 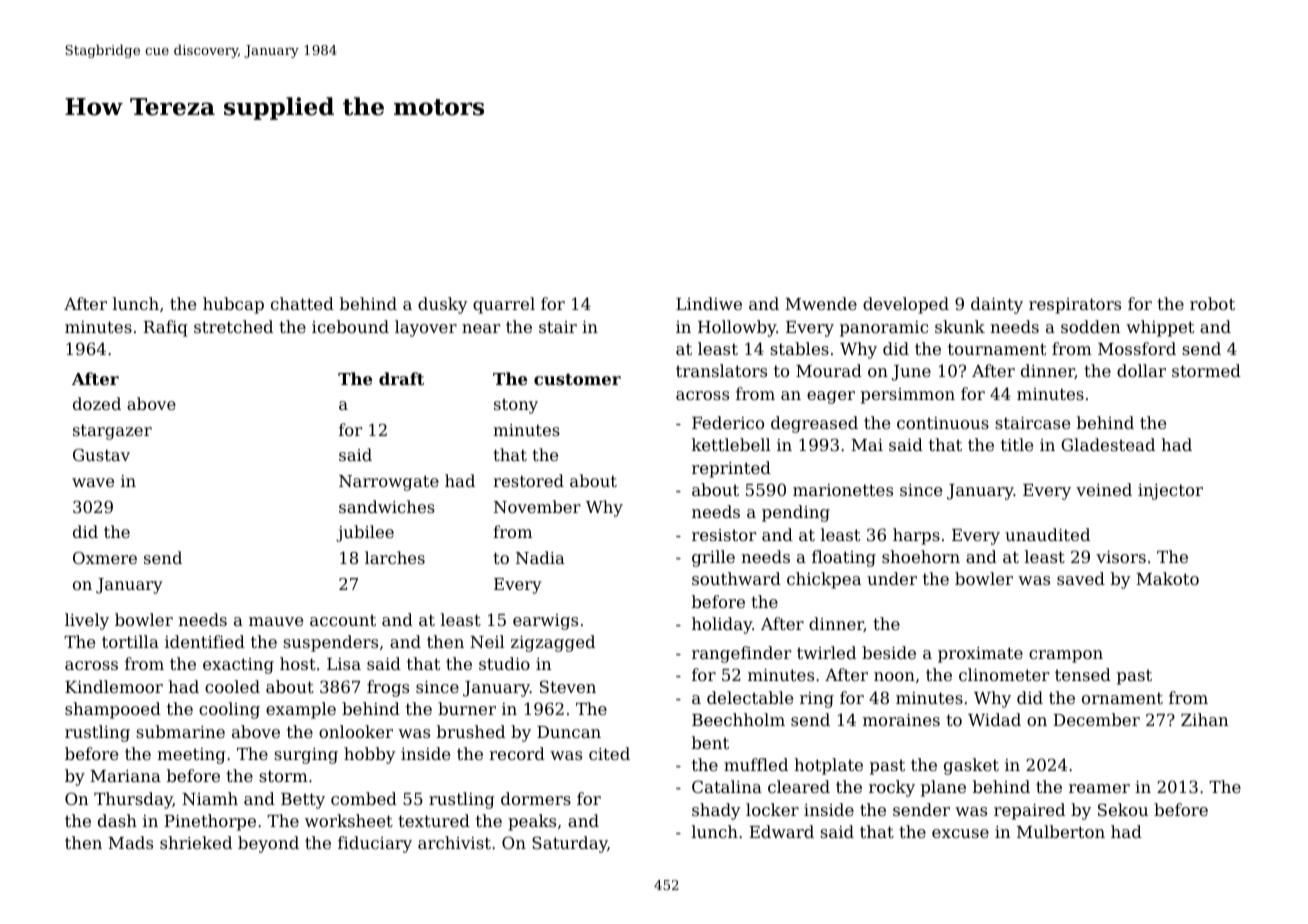 I want to click on record, so click(x=517, y=753).
